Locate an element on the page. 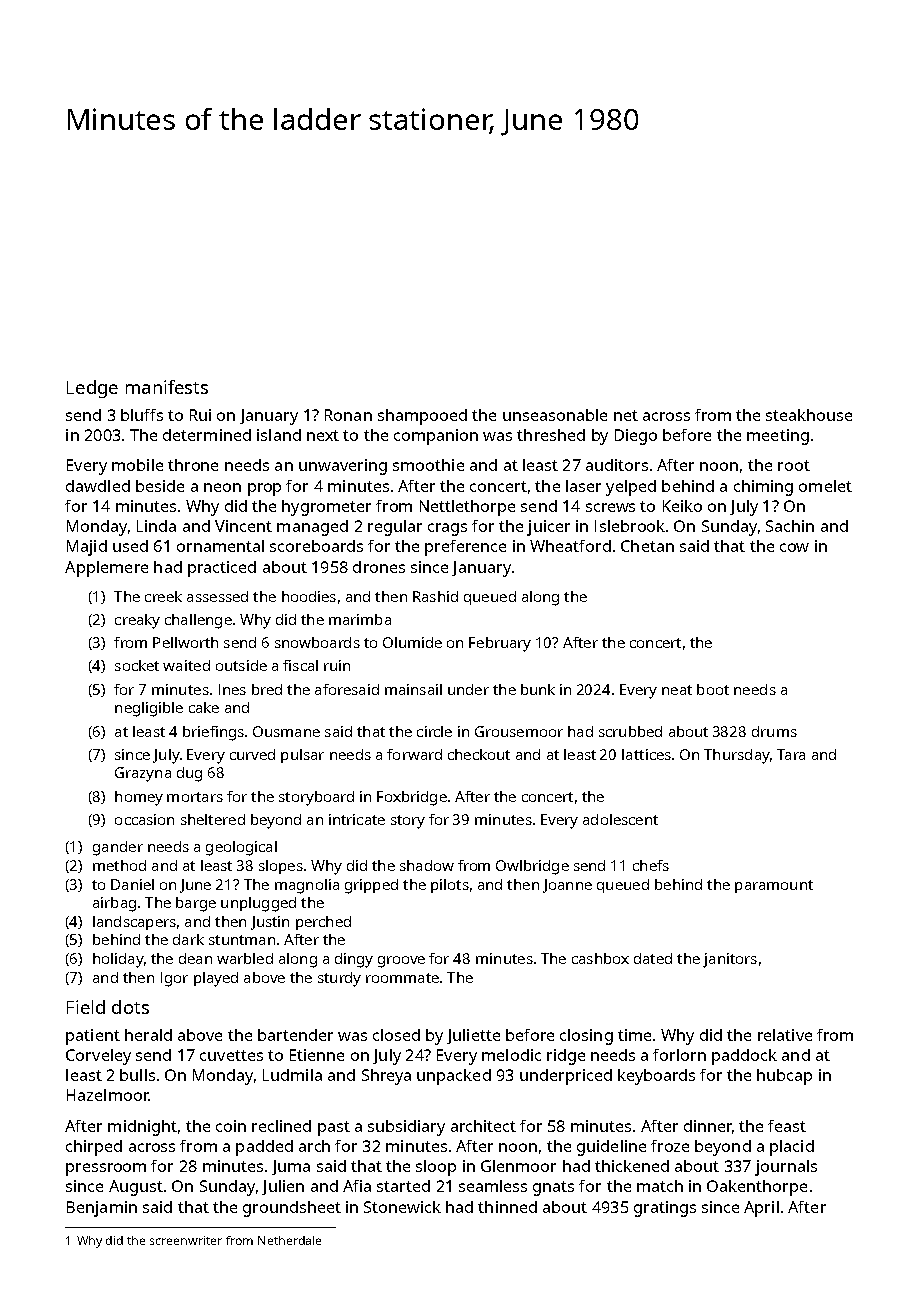 The width and height of the document is (924, 1308). chirped is located at coordinates (94, 1148).
